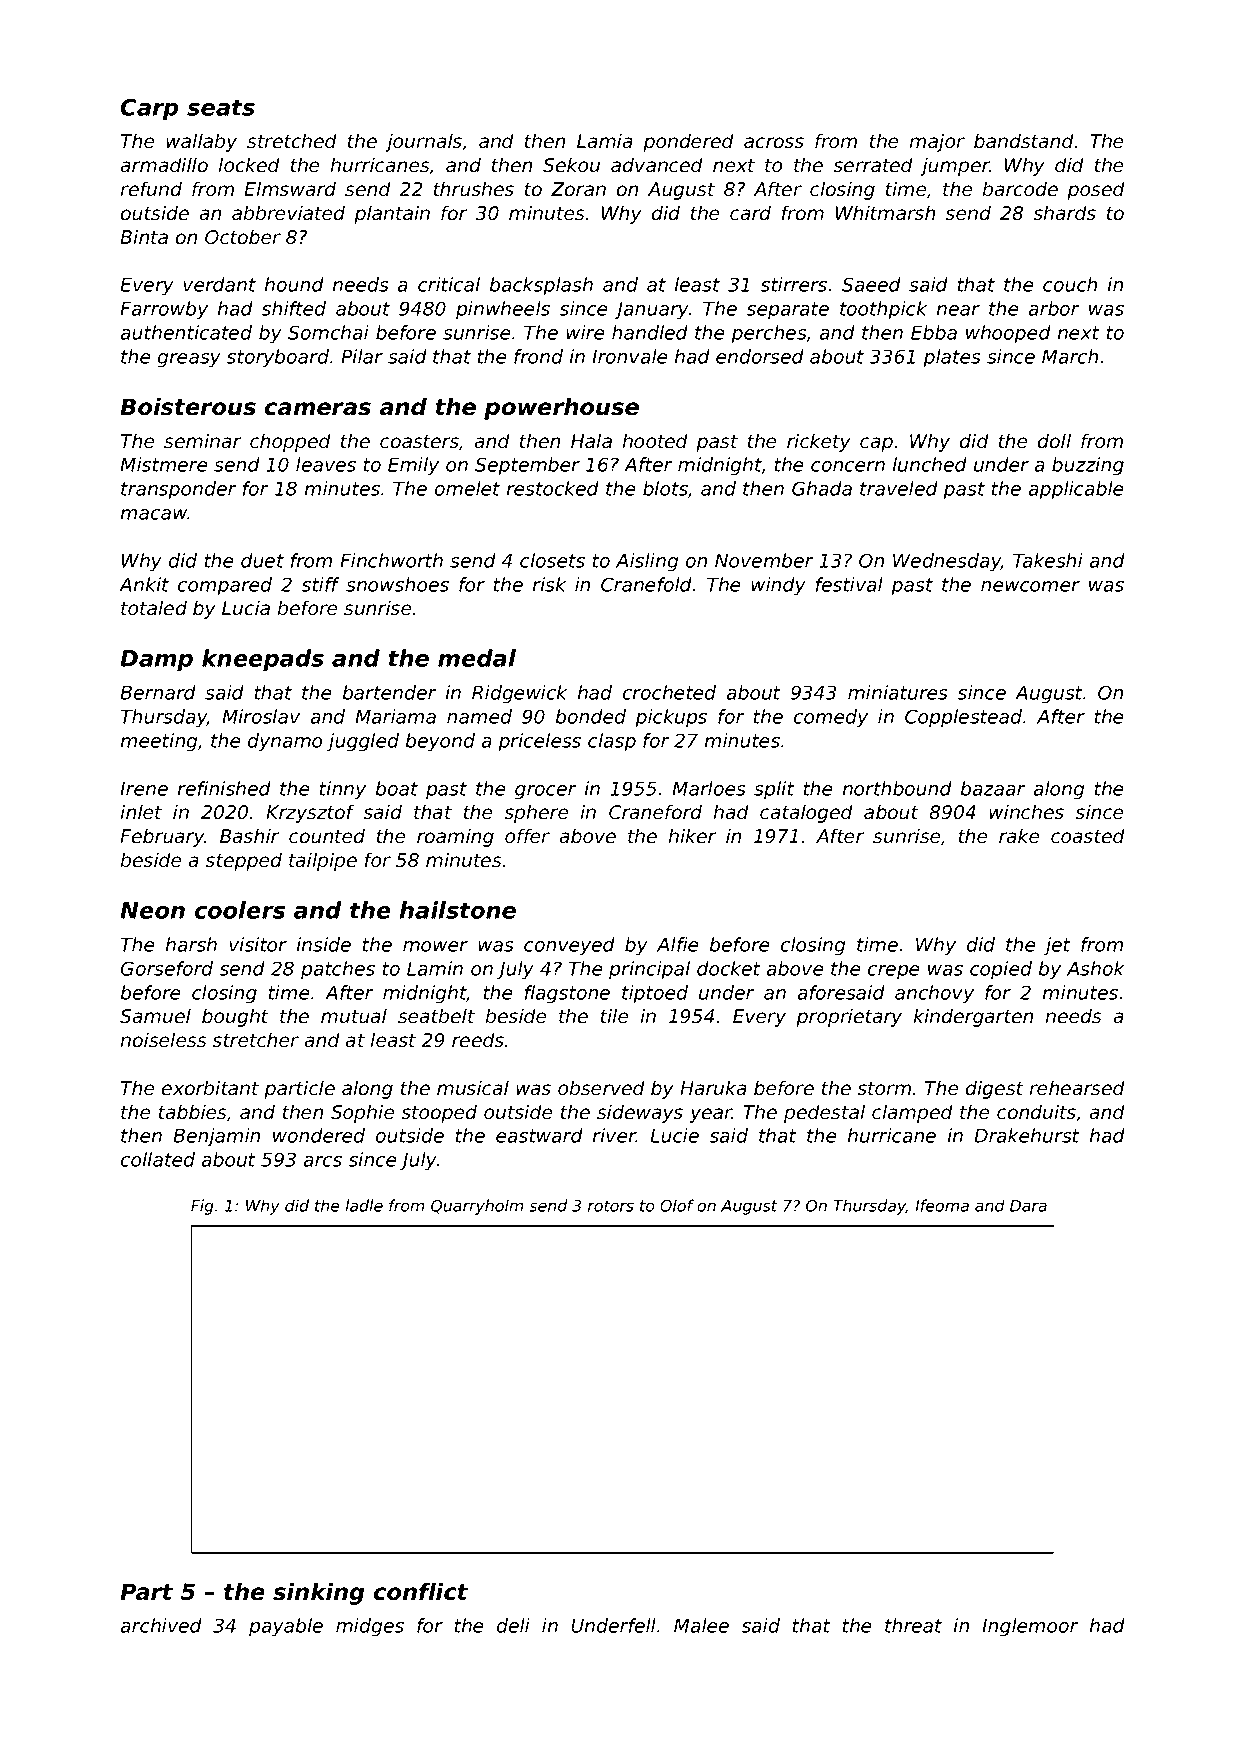  Describe the element at coordinates (159, 742) in the screenshot. I see `meeting` at that location.
